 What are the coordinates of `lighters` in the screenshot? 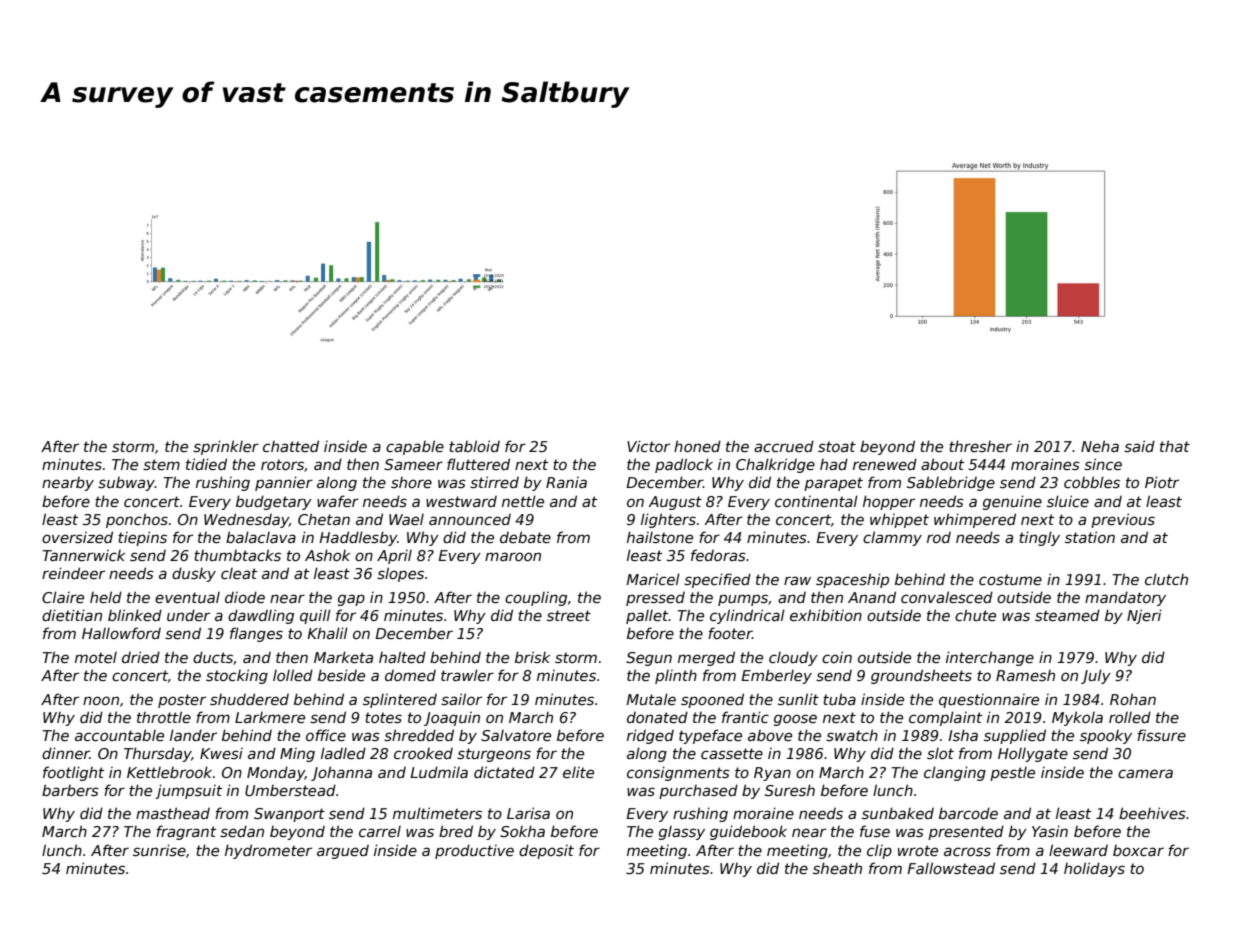 It's located at (668, 520).
